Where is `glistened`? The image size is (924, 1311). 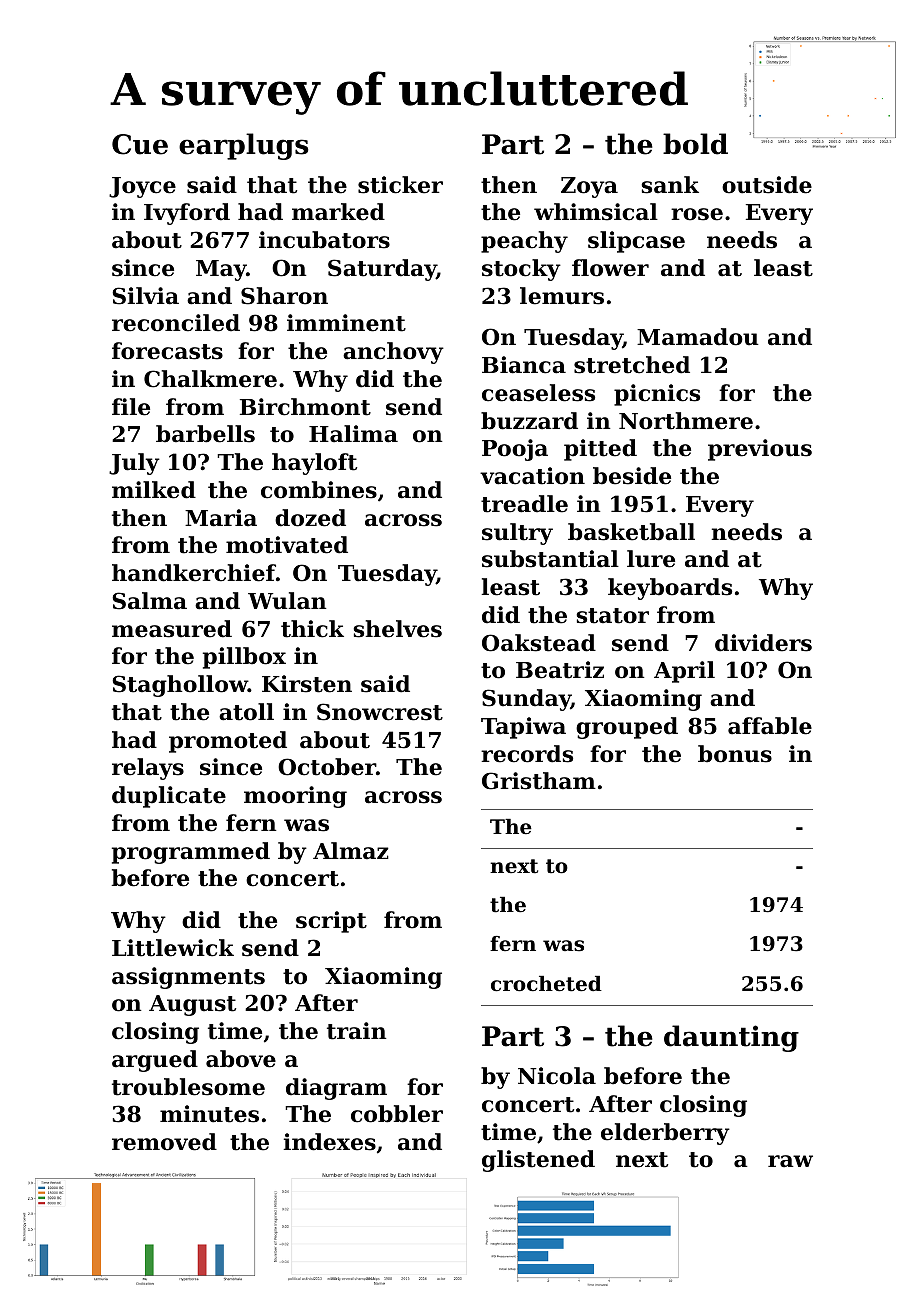
glistened is located at coordinates (538, 1161).
